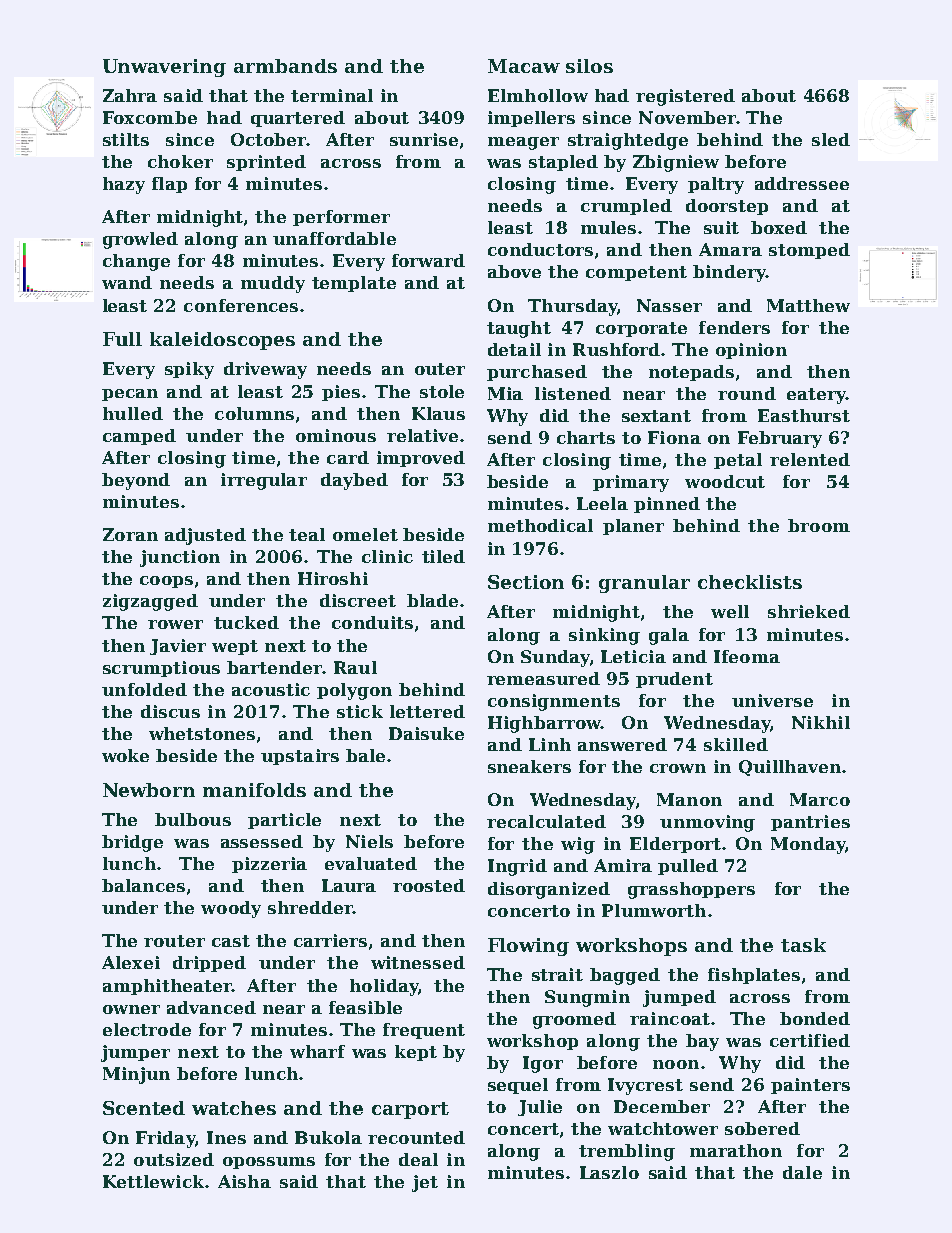 The height and width of the image is (1233, 952). Describe the element at coordinates (161, 669) in the image. I see `scrumptious` at that location.
